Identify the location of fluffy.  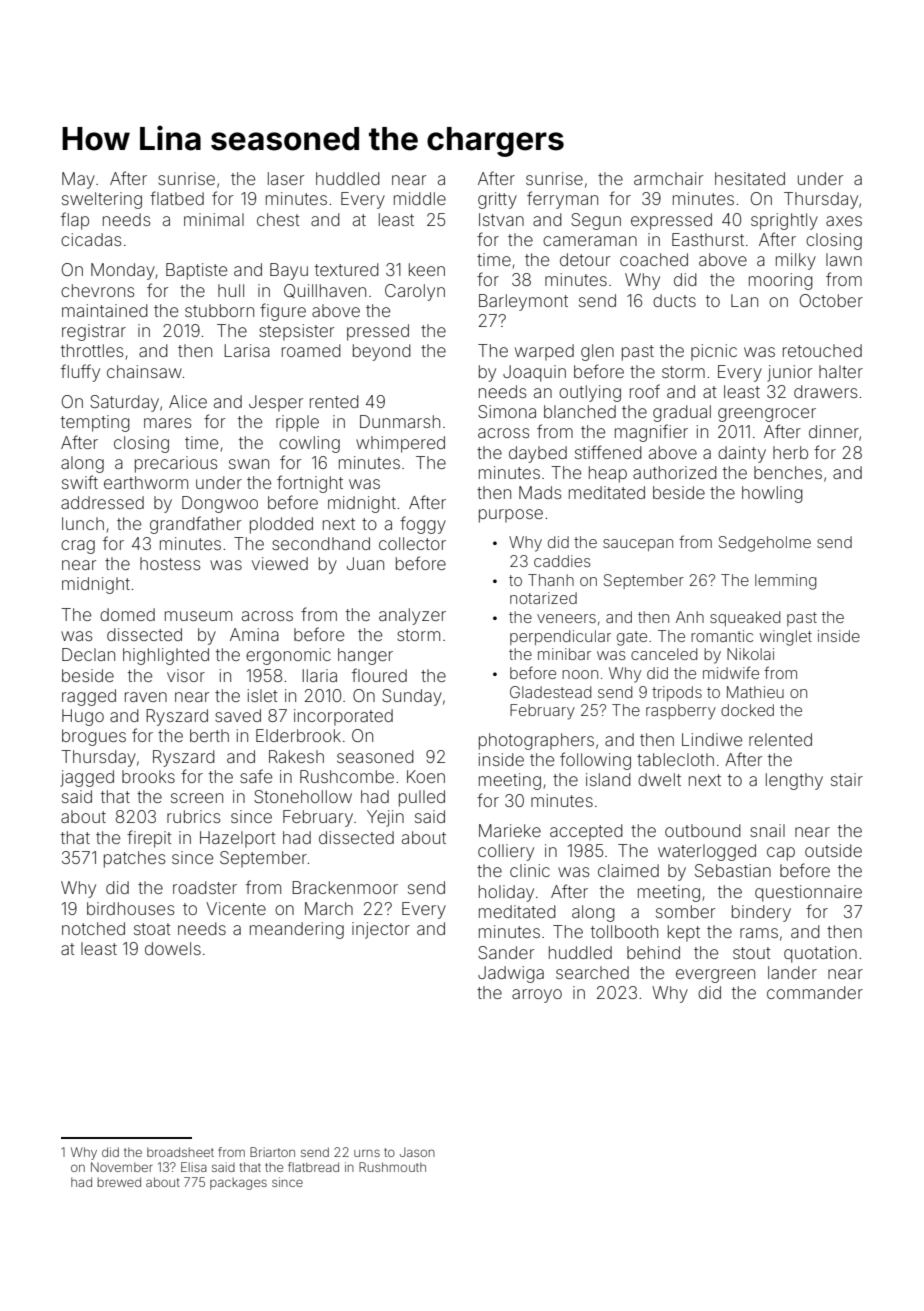
(80, 373).
